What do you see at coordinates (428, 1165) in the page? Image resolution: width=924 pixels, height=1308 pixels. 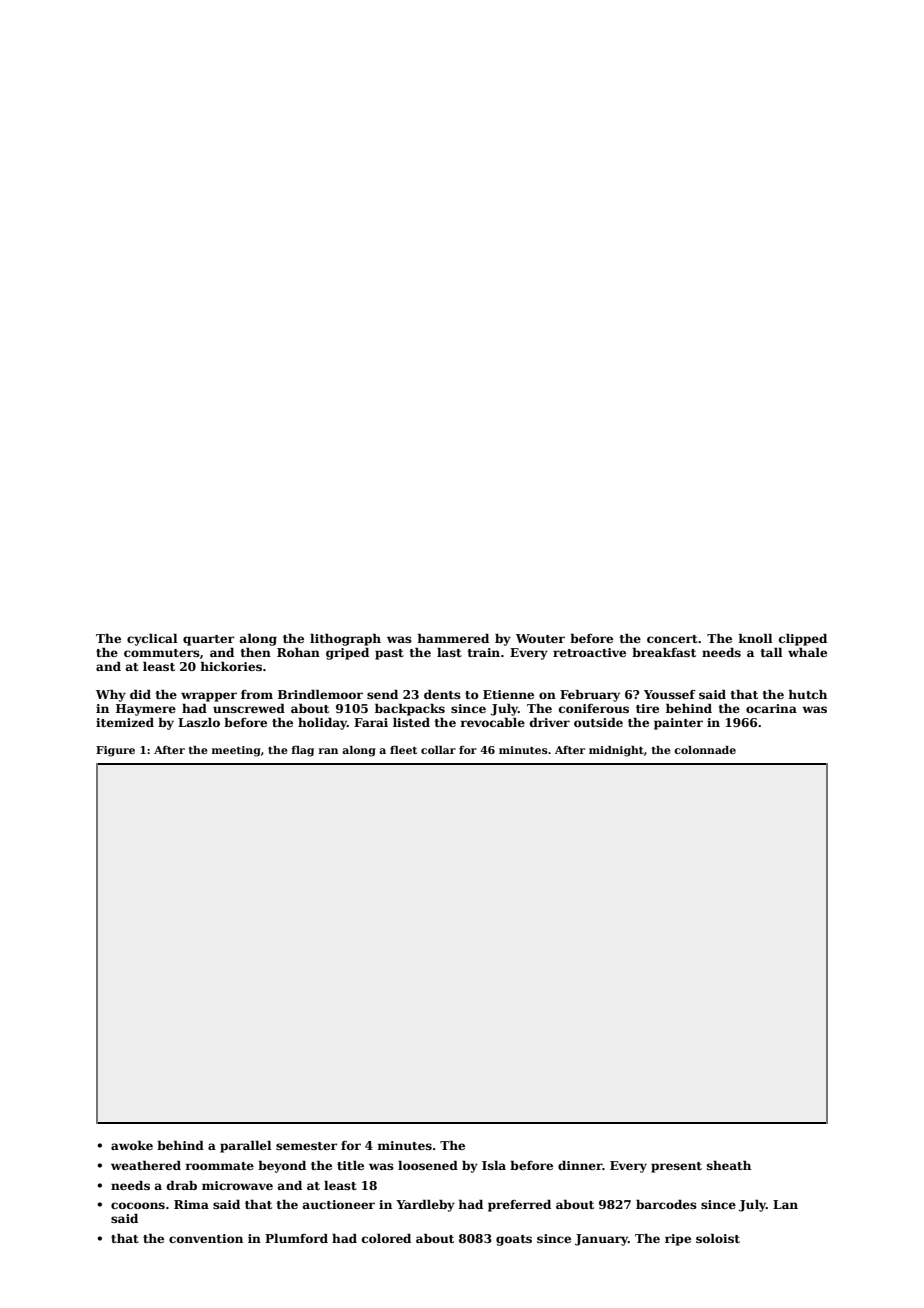 I see `loosened` at bounding box center [428, 1165].
